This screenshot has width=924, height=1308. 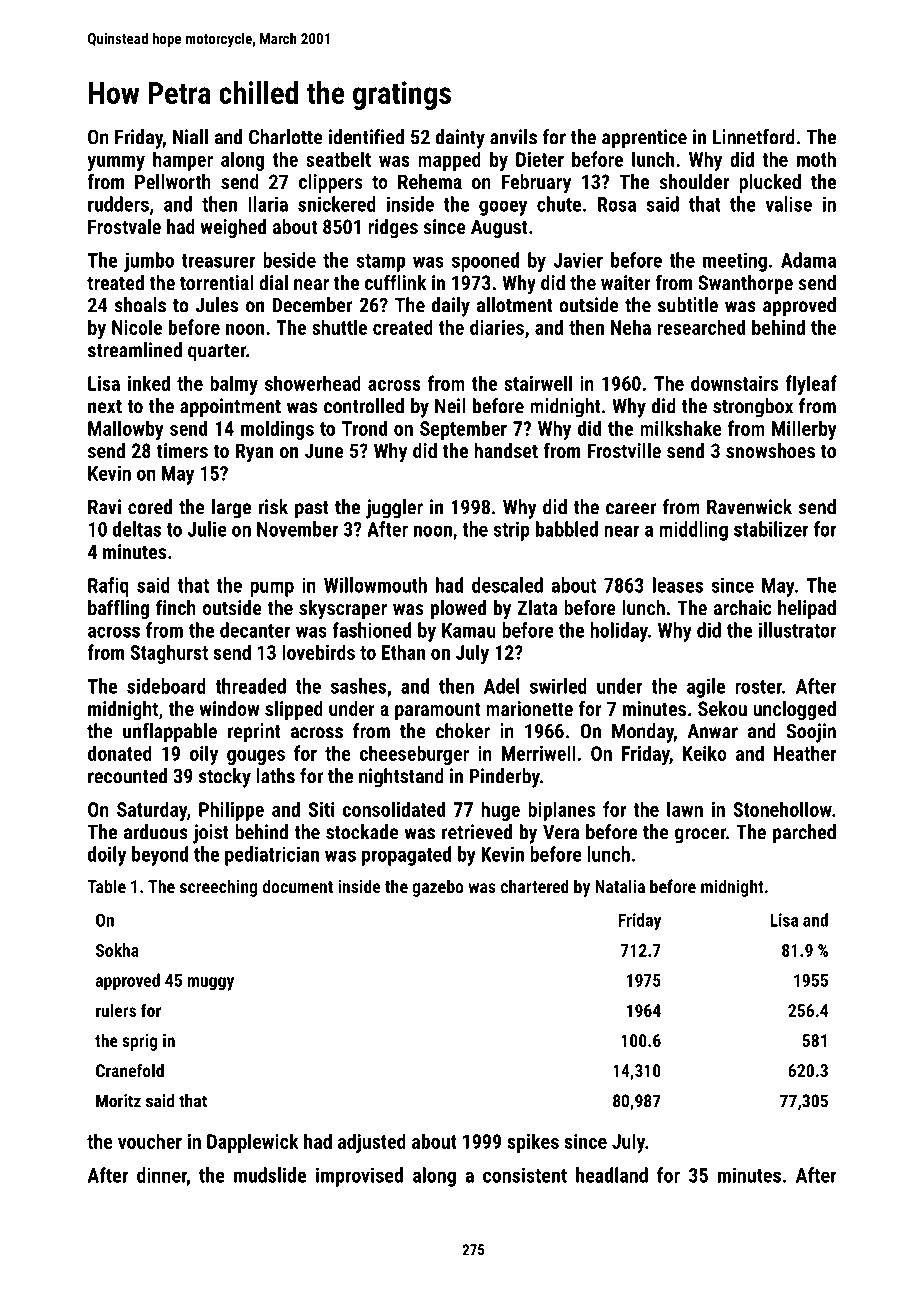 What do you see at coordinates (612, 1175) in the screenshot?
I see `headland` at bounding box center [612, 1175].
